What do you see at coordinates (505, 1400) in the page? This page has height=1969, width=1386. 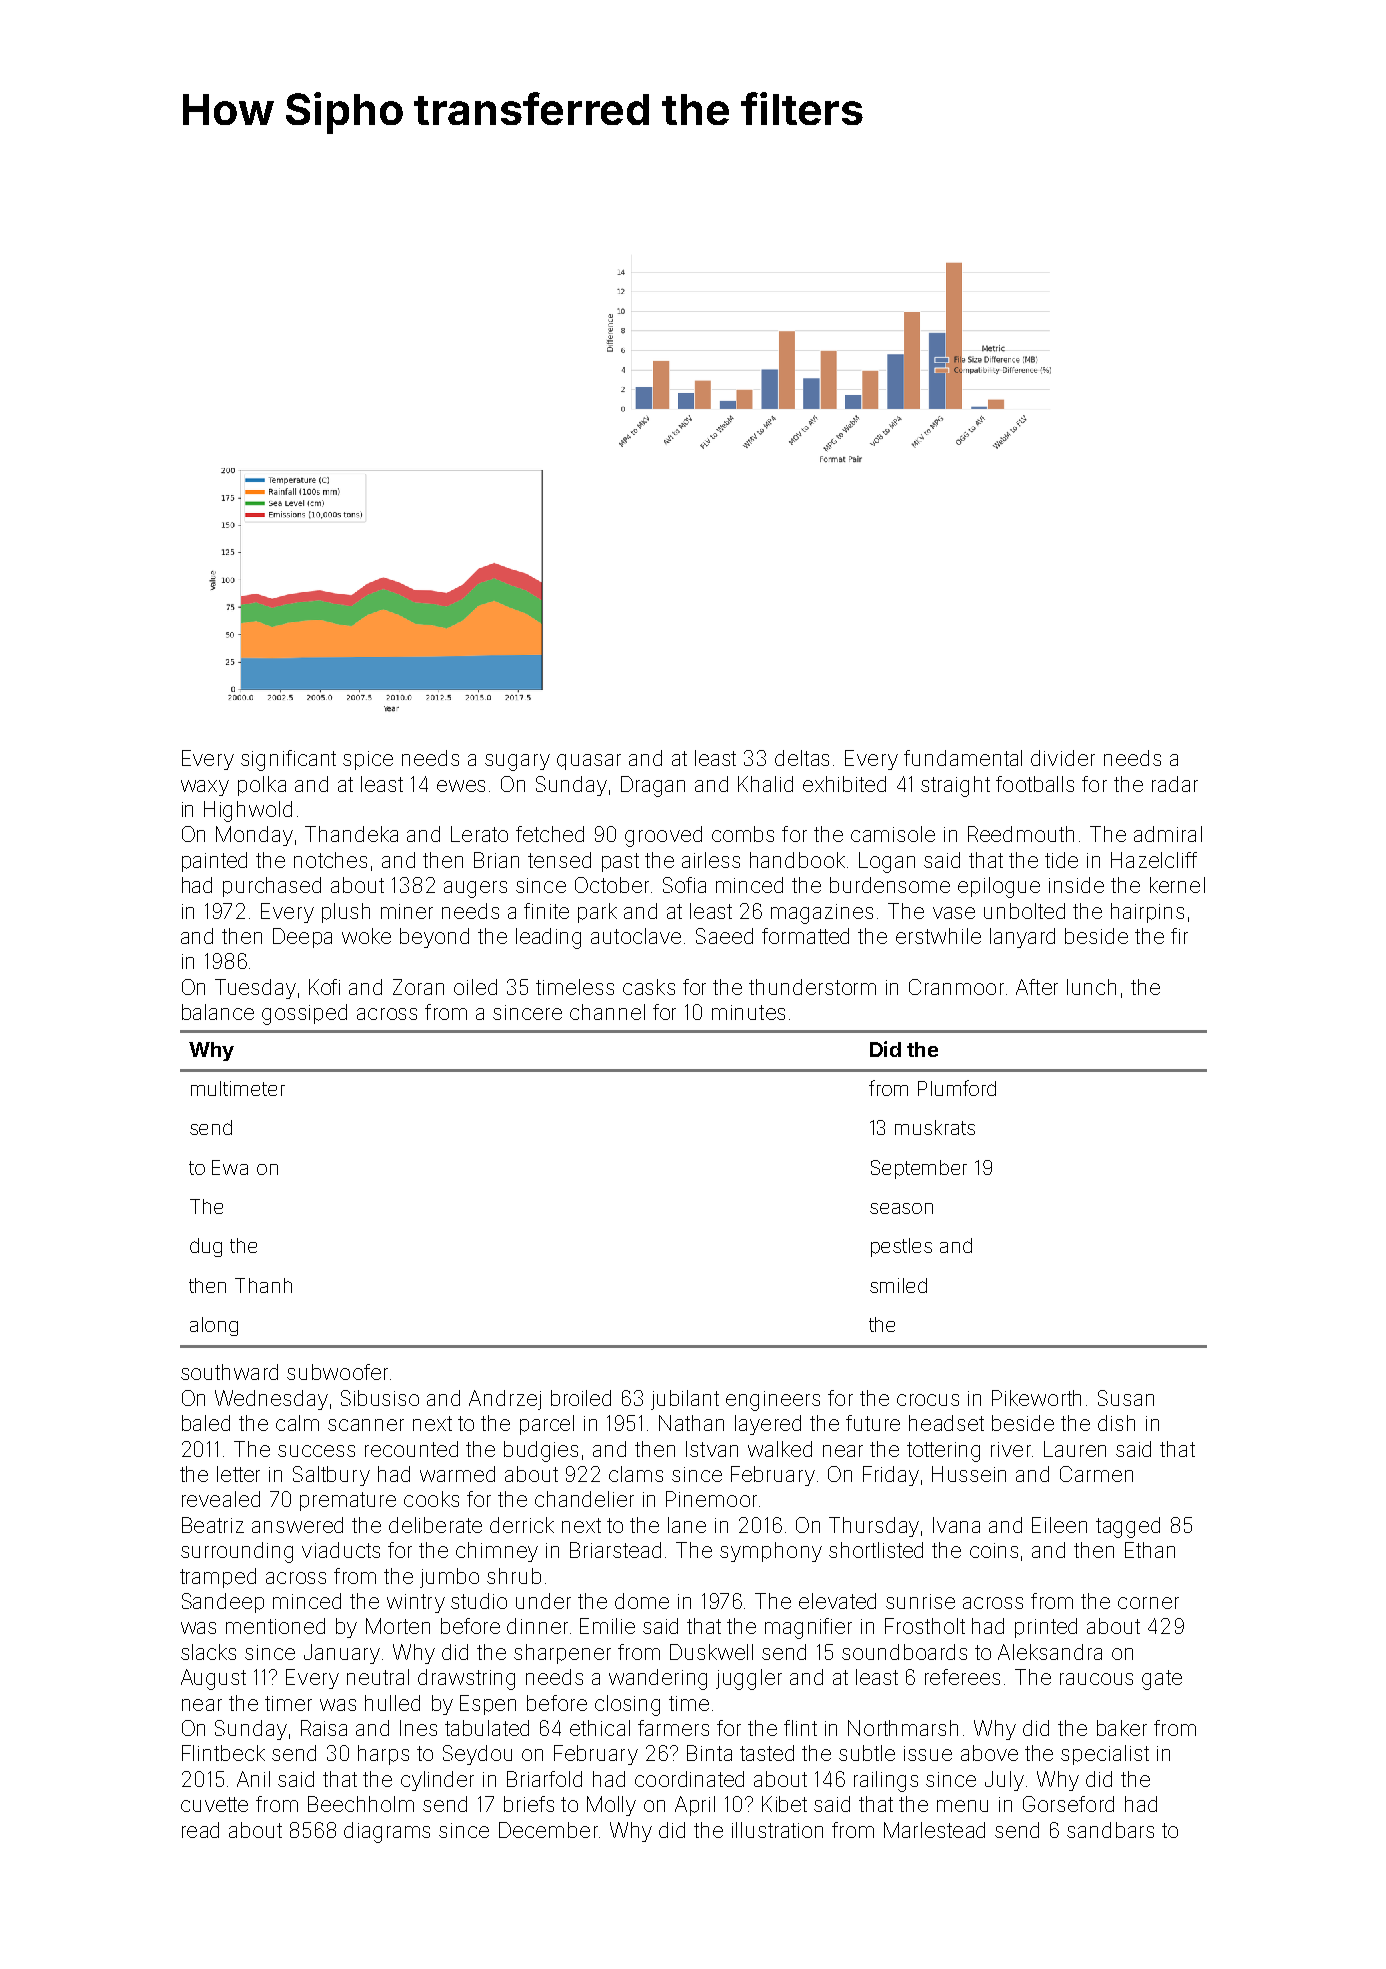 I see `Andrzej` at bounding box center [505, 1400].
